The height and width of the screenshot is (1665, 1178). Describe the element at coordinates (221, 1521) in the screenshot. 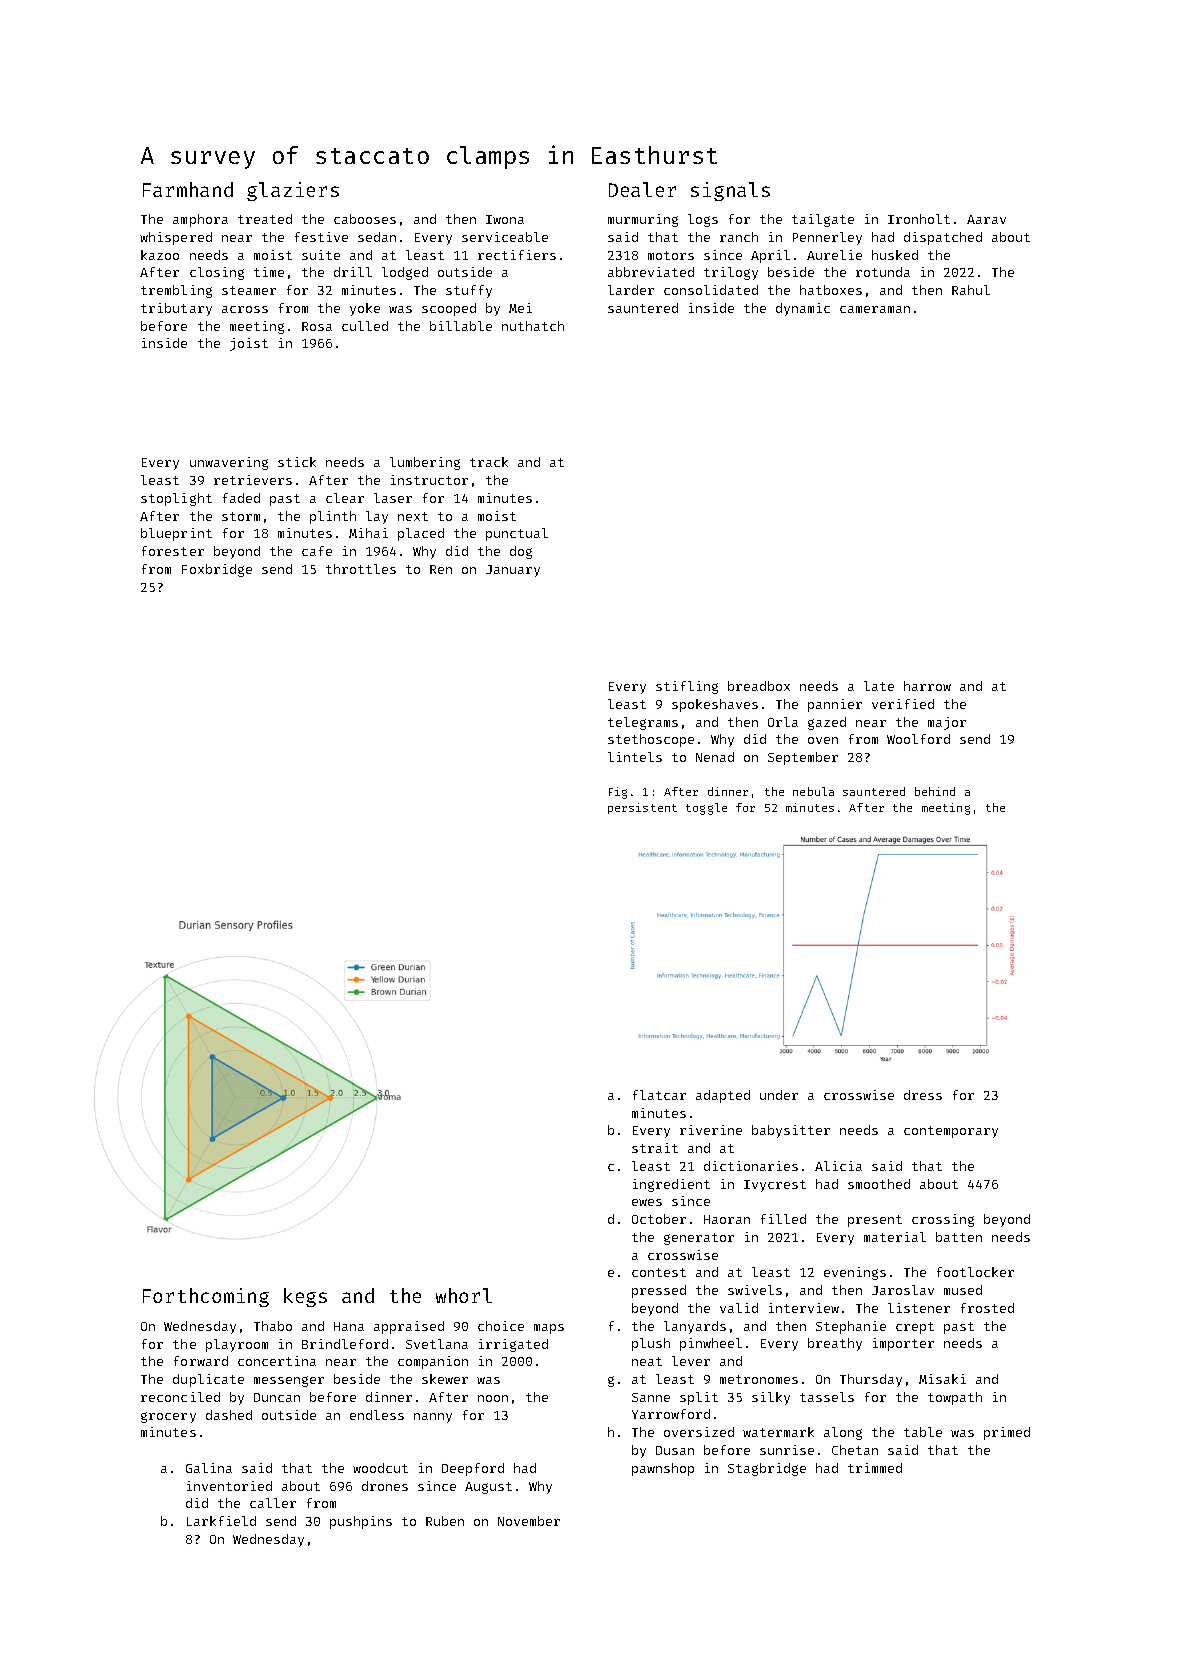

I see `Larkfield` at that location.
